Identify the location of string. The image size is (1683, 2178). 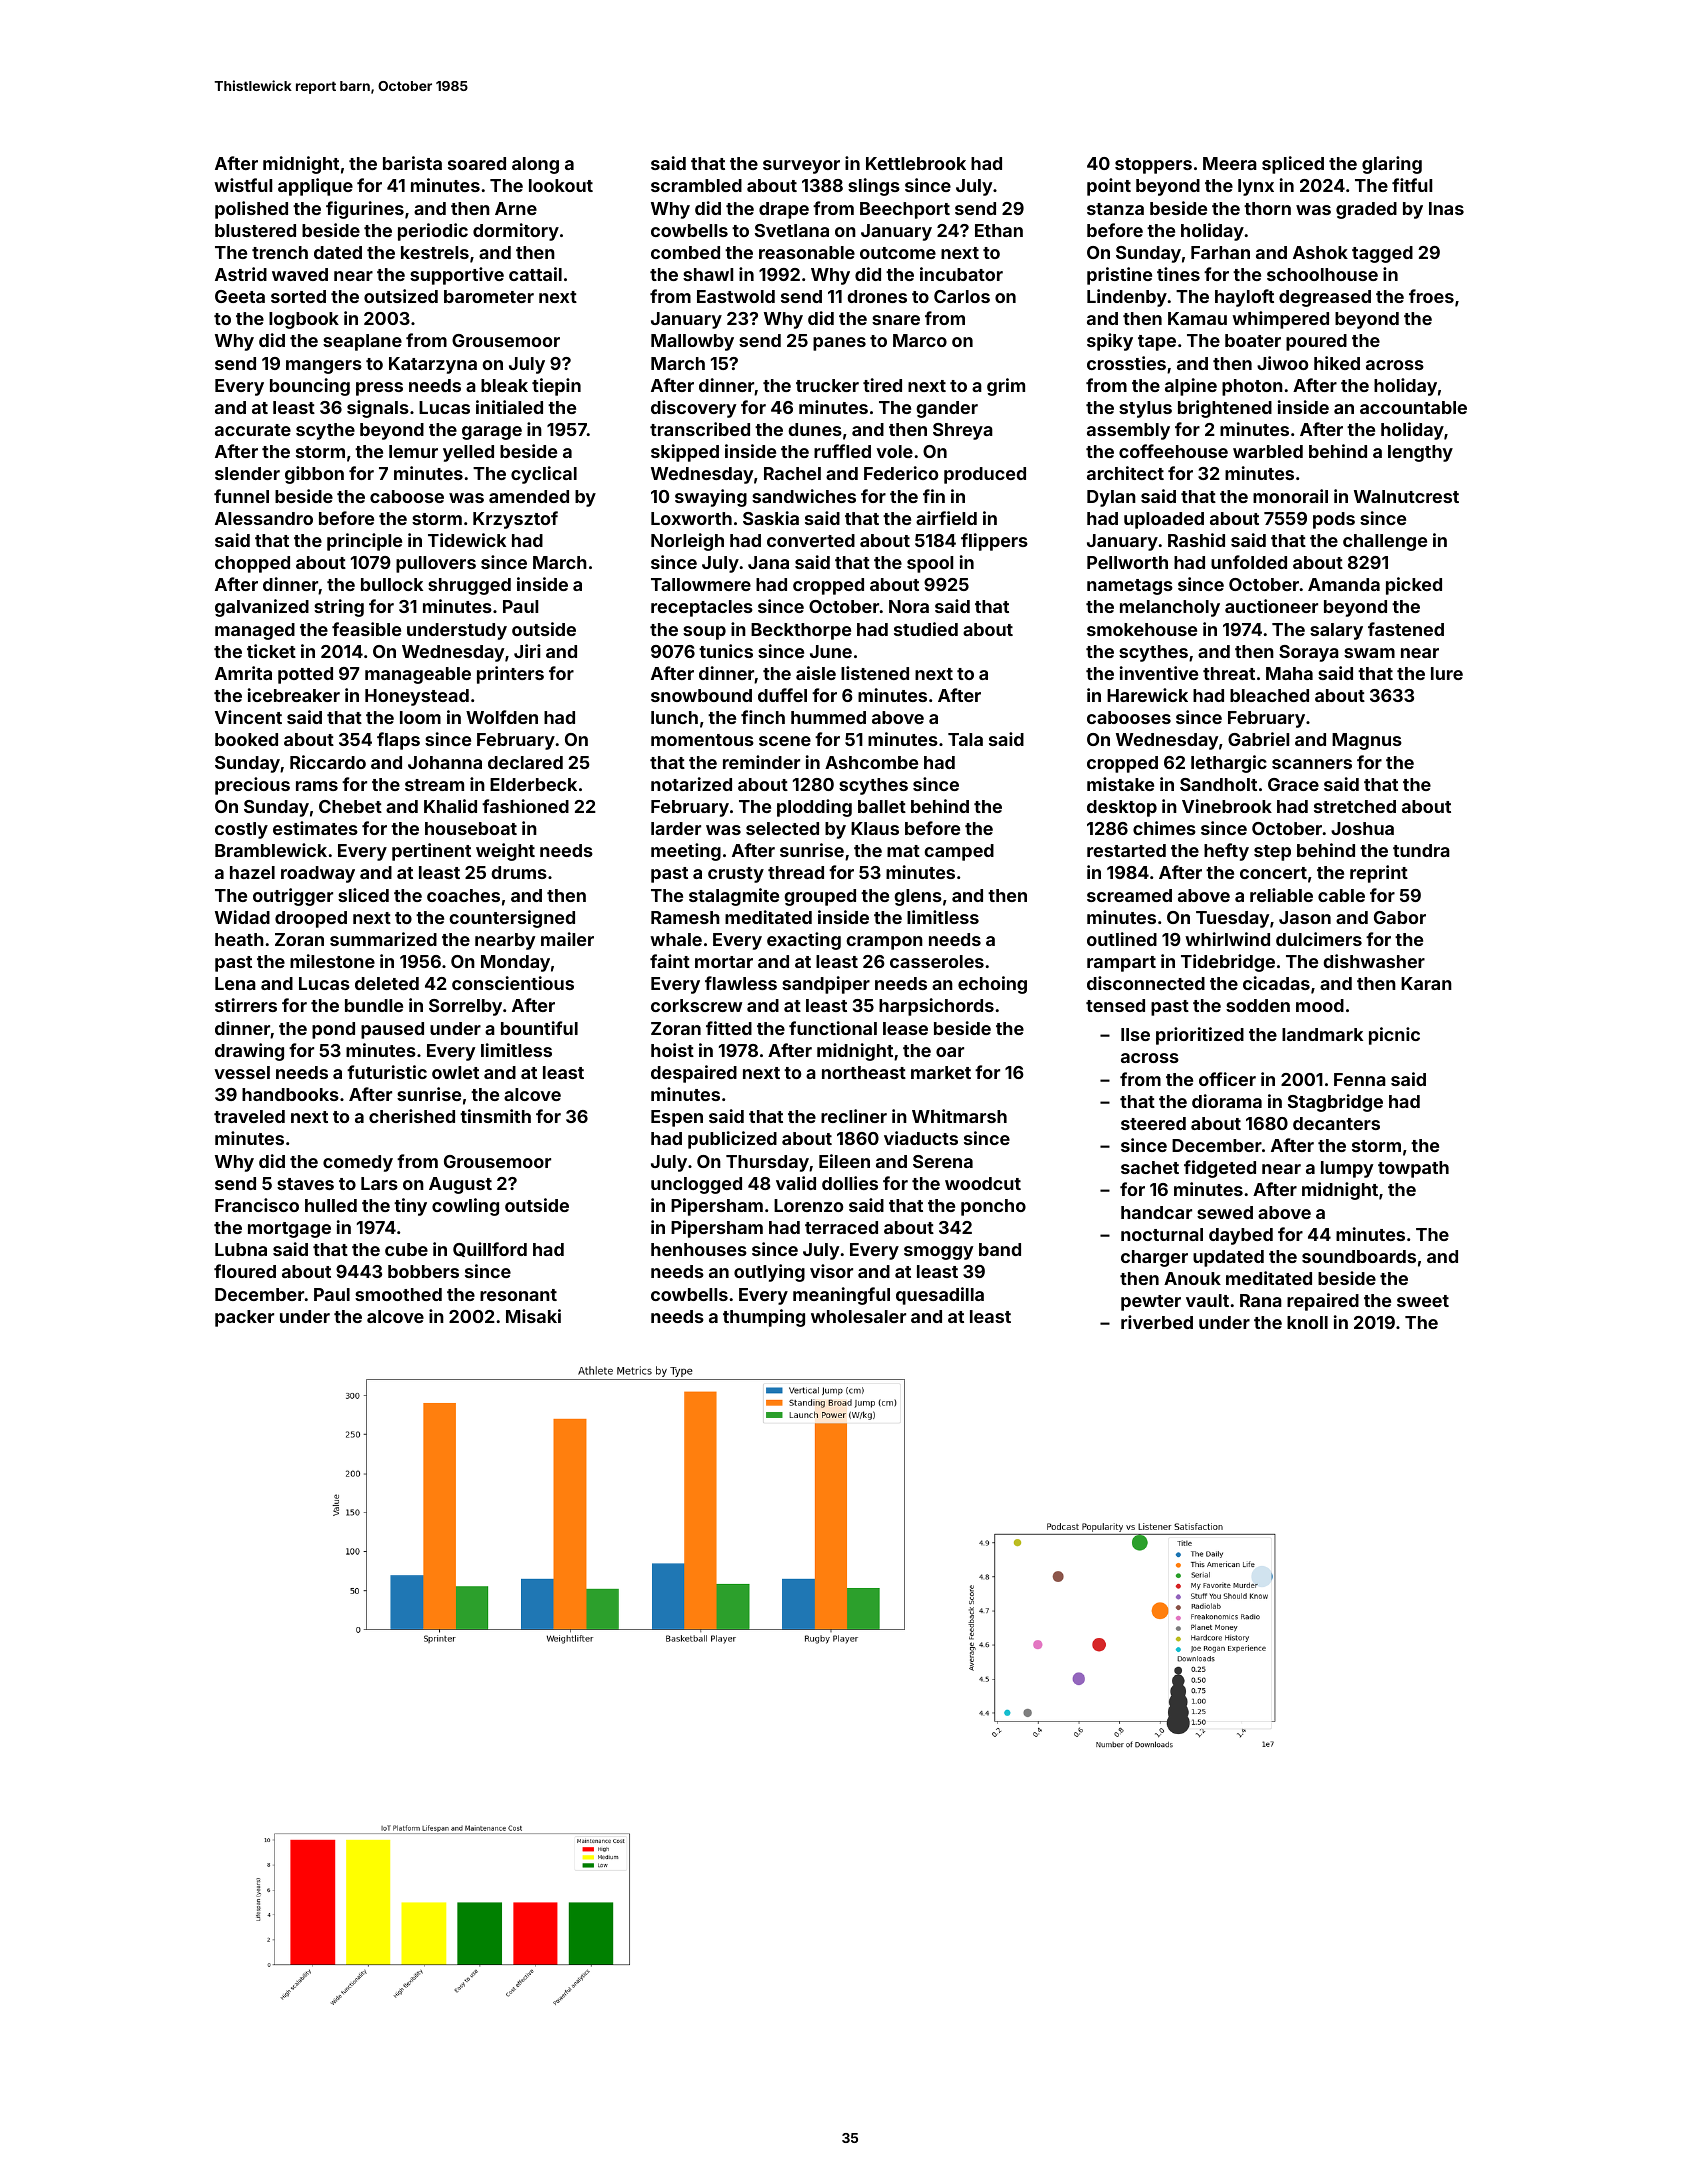
(339, 608).
